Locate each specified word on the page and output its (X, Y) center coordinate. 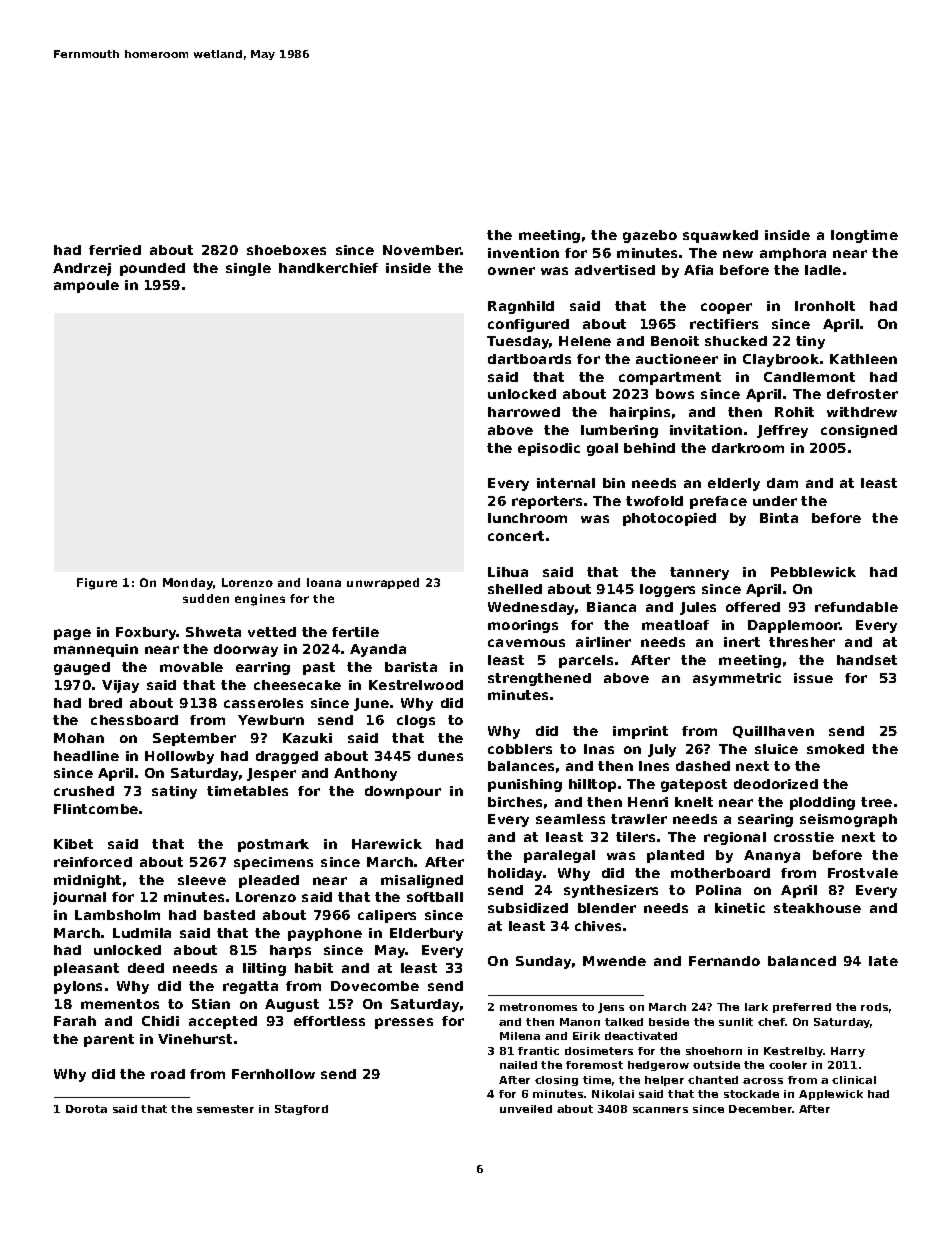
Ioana (324, 582)
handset (867, 660)
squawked (720, 236)
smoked (835, 749)
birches (515, 802)
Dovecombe (375, 986)
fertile (355, 632)
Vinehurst (195, 1039)
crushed (84, 791)
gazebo (650, 236)
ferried (115, 250)
